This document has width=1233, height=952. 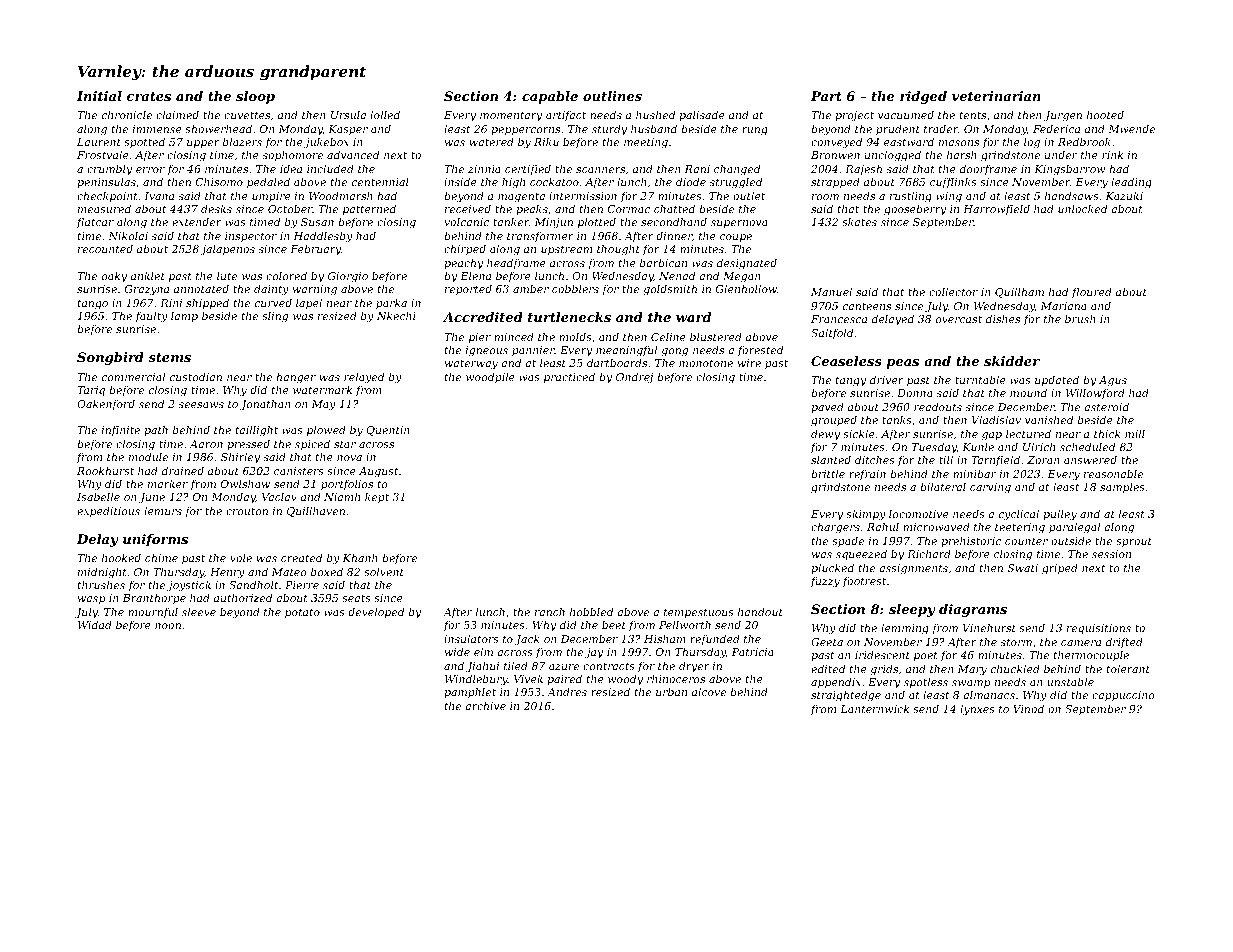 What do you see at coordinates (168, 626) in the document?
I see `noon` at bounding box center [168, 626].
